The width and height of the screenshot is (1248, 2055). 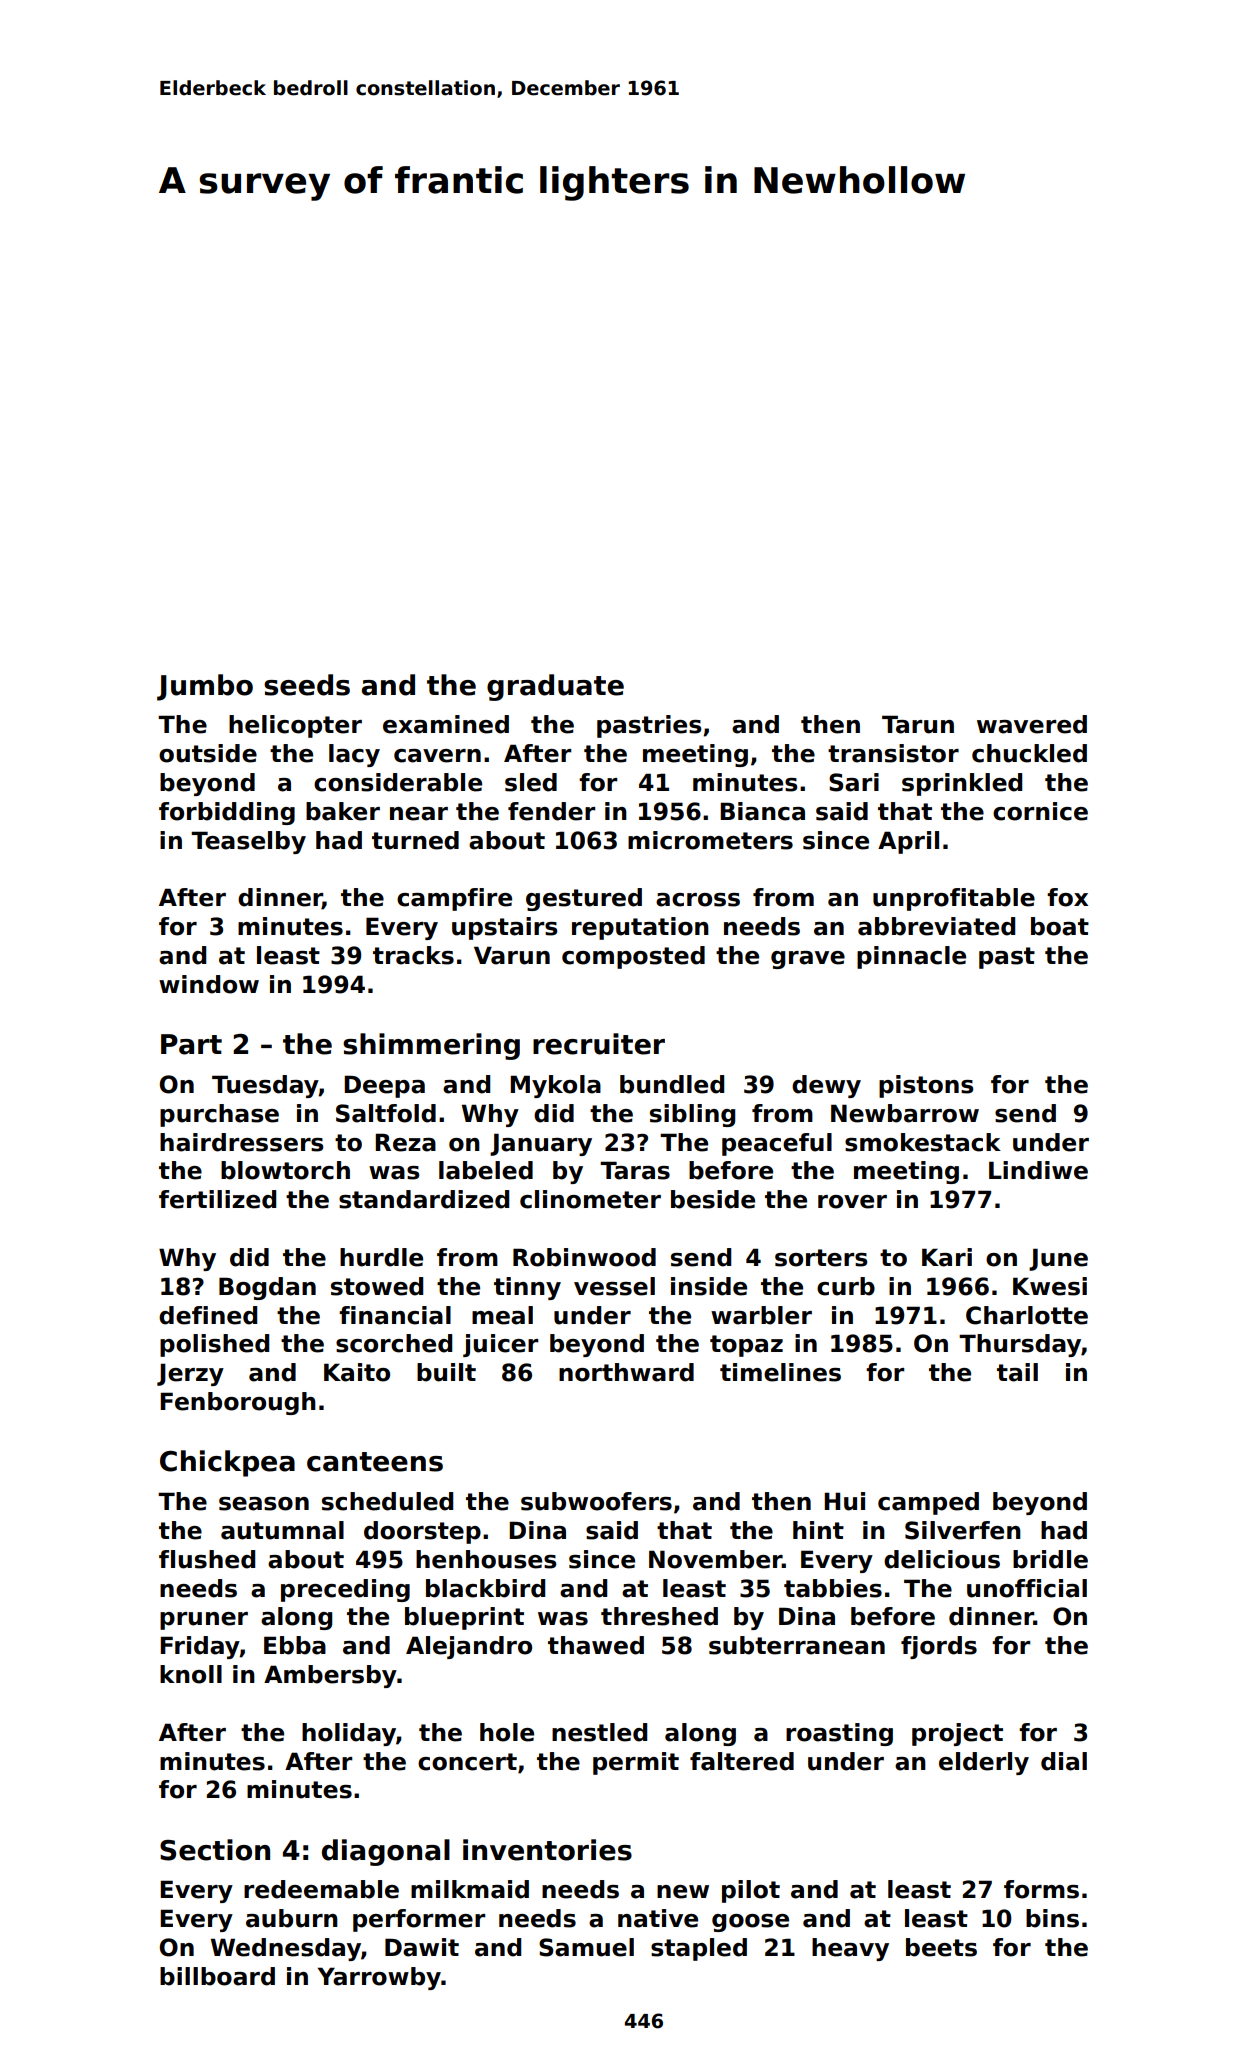 What do you see at coordinates (692, 1115) in the screenshot?
I see `sibling` at bounding box center [692, 1115].
